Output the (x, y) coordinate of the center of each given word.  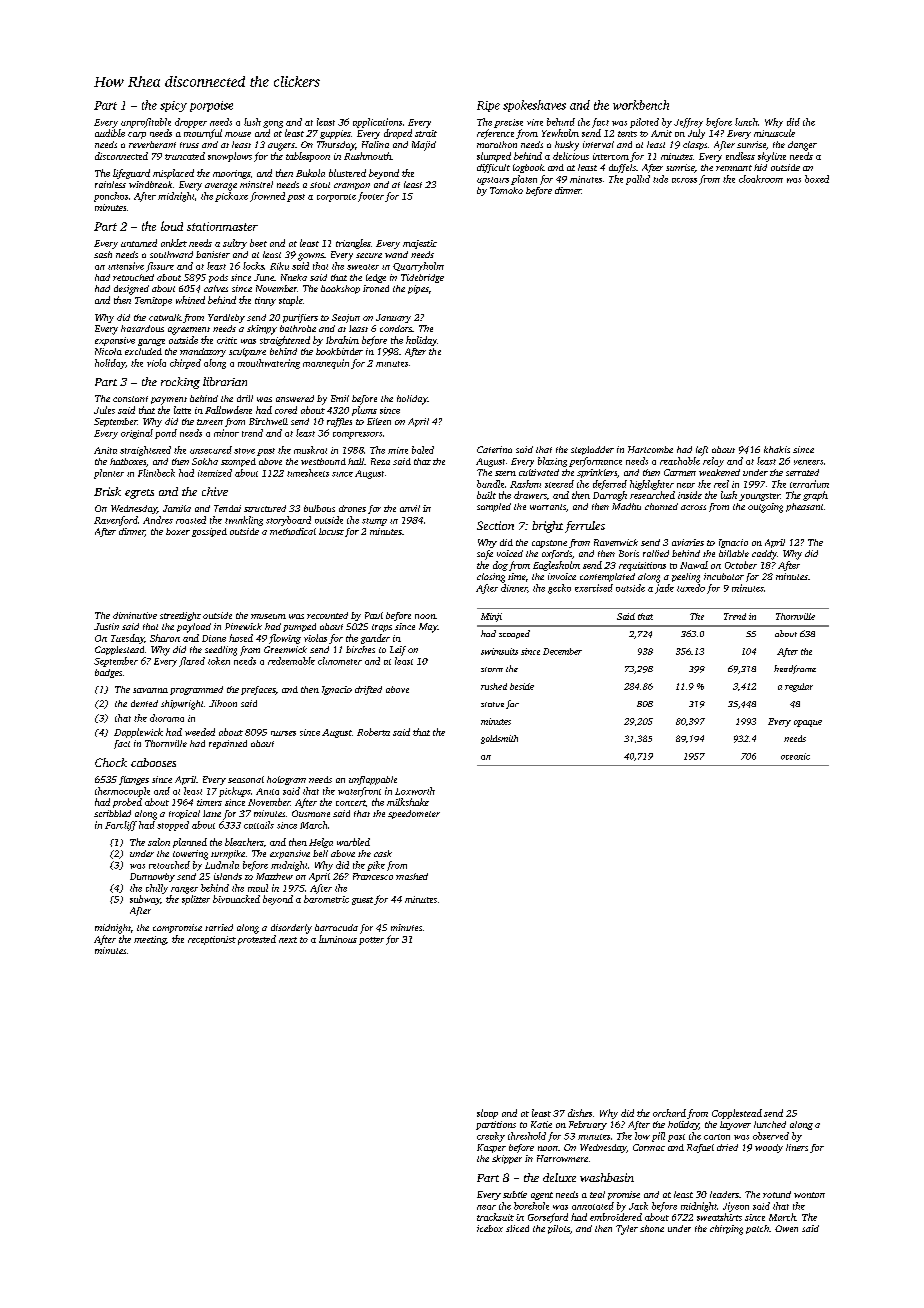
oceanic (795, 756)
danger (802, 146)
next (288, 940)
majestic (420, 244)
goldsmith (499, 739)
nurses (283, 733)
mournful (203, 134)
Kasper (491, 1148)
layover (735, 1125)
